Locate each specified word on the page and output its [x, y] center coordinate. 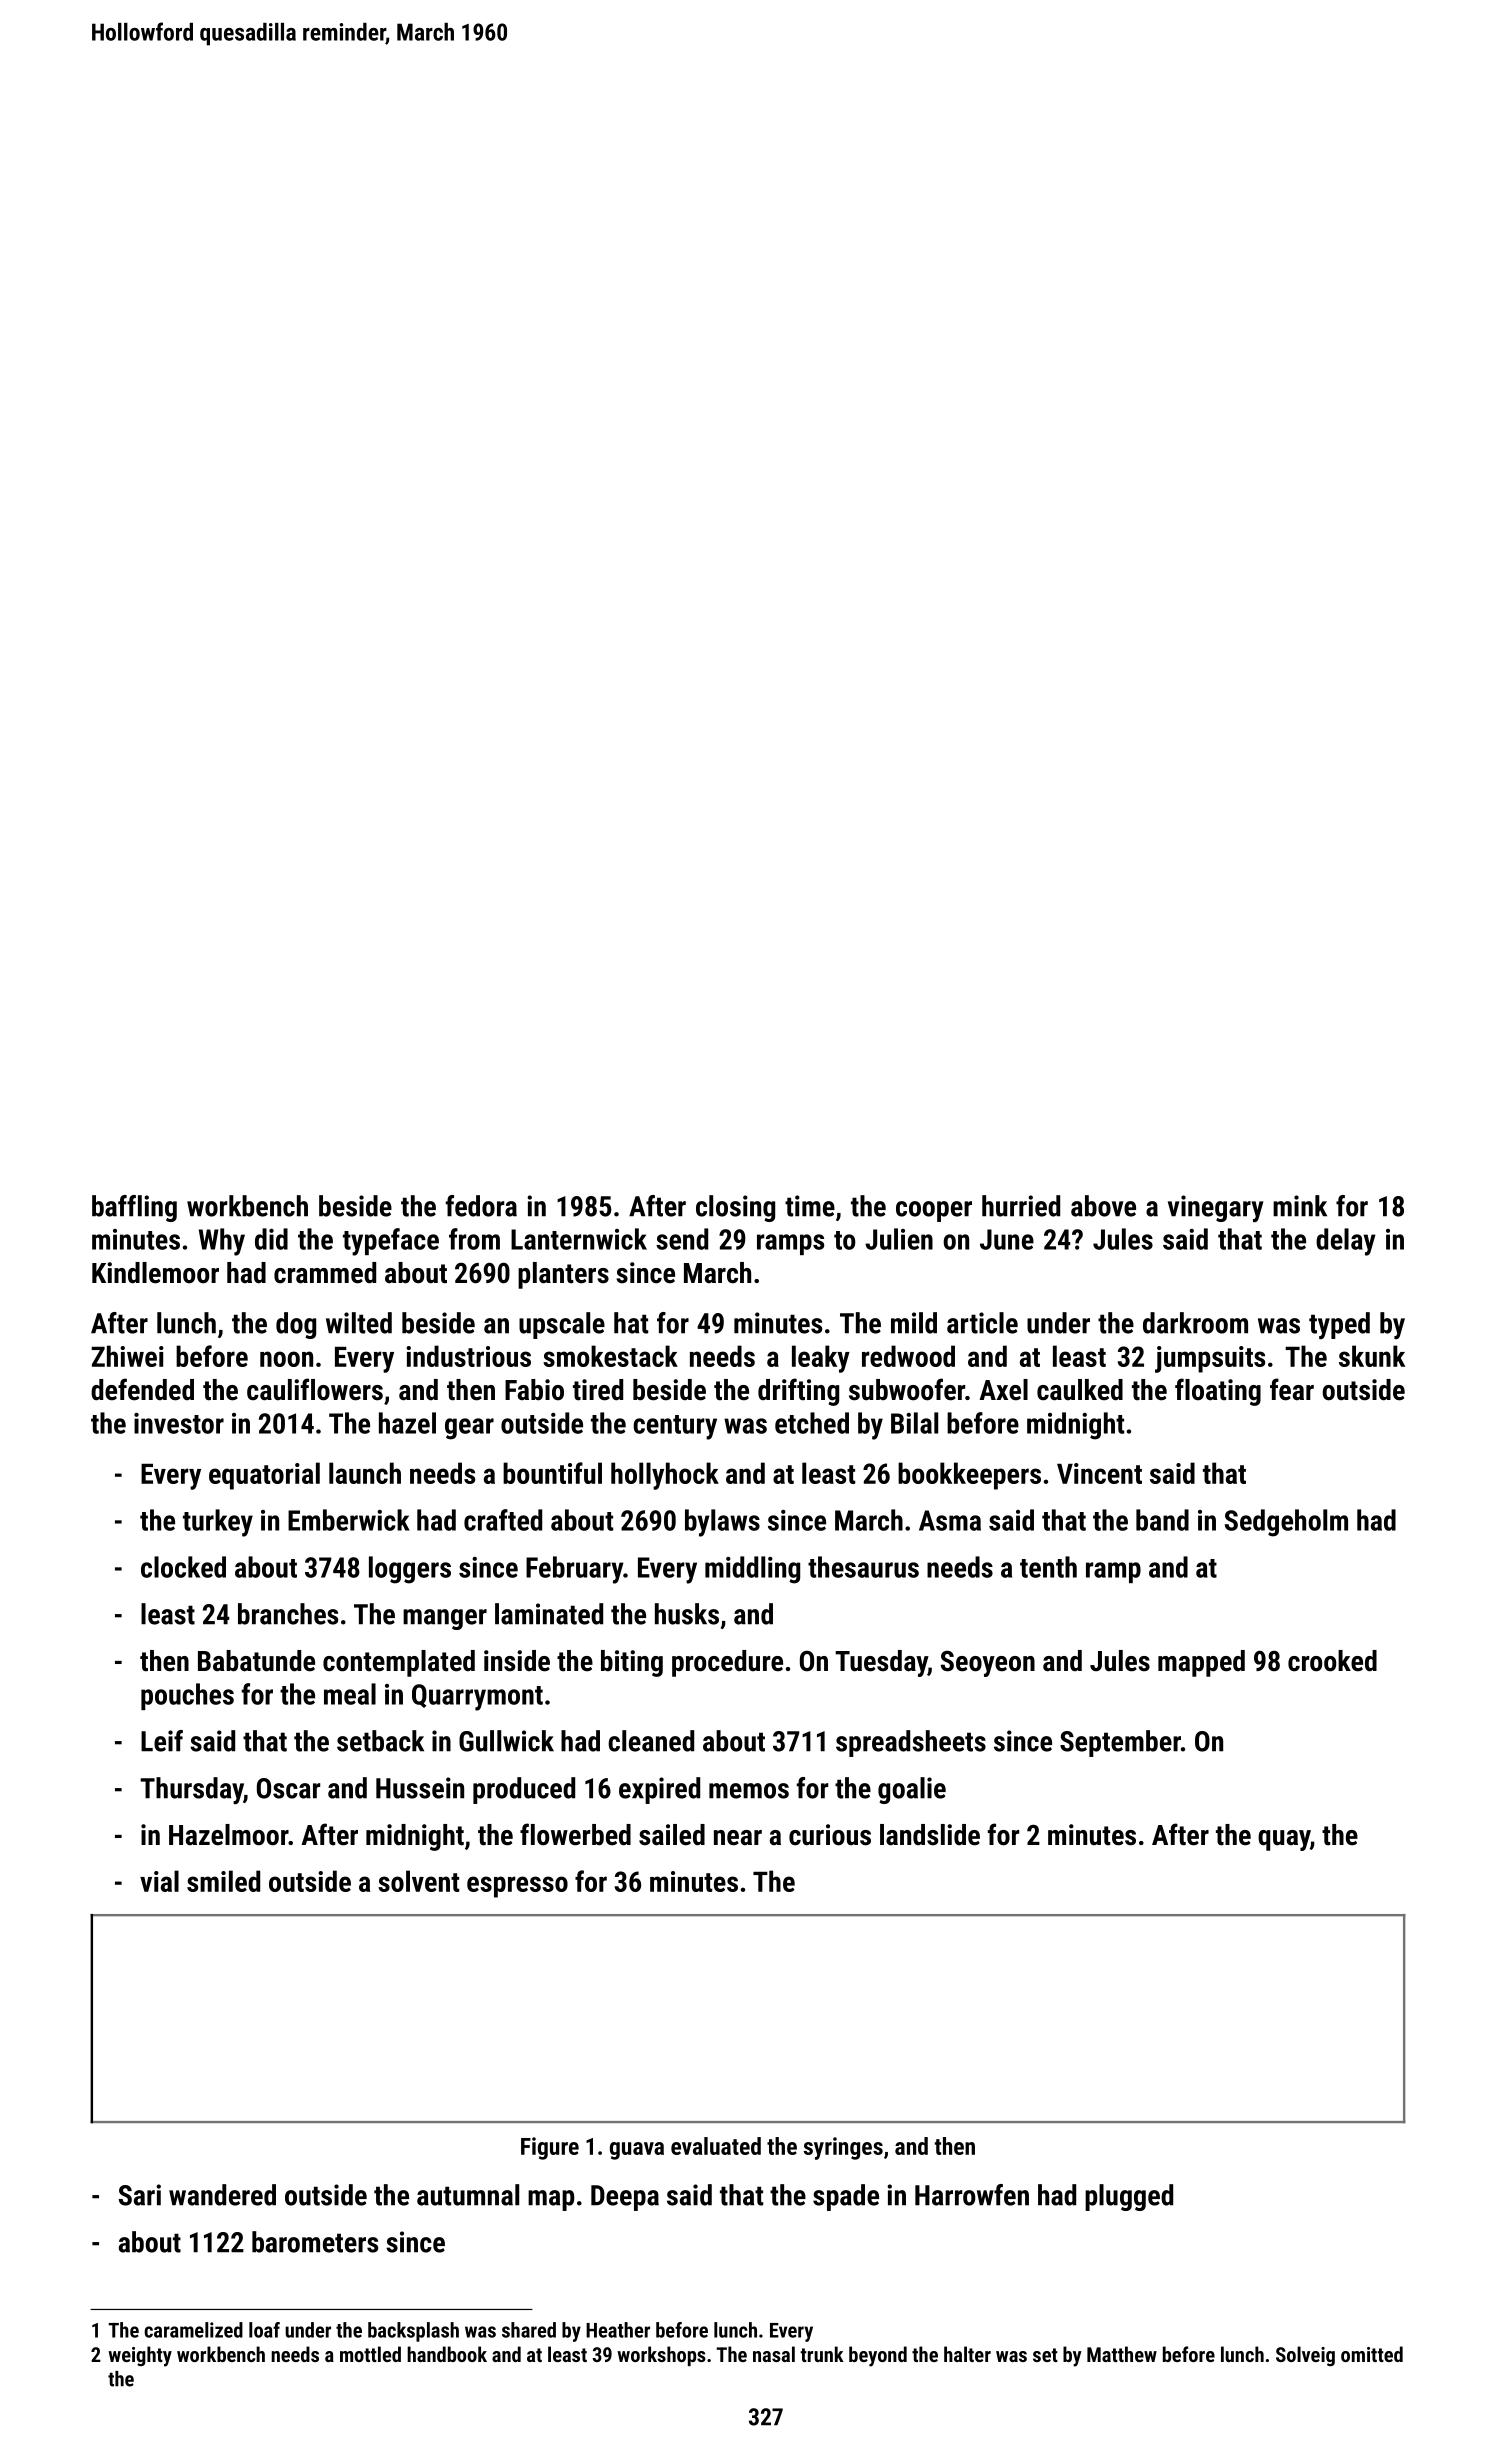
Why [222, 1242]
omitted [1372, 2354]
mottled [370, 2354]
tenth [1048, 1567]
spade [846, 2197]
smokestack [610, 1356]
